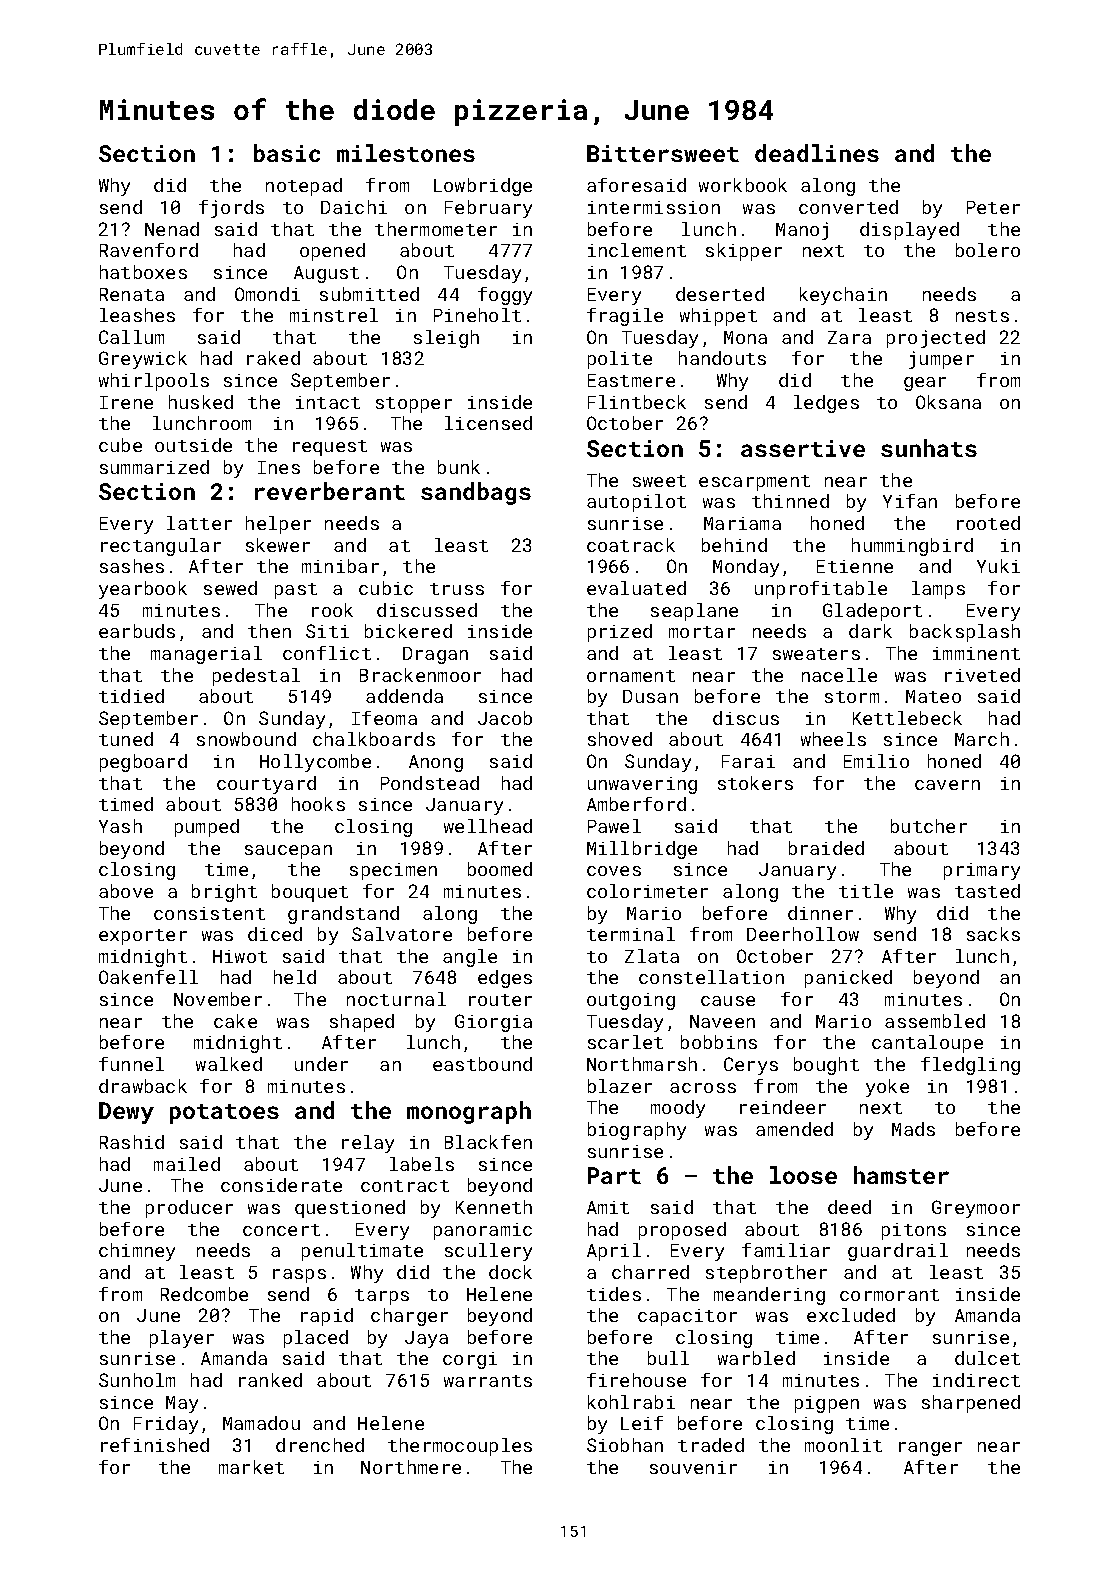 Image resolution: width=1120 pixels, height=1584 pixels. What do you see at coordinates (154, 467) in the image?
I see `summarized` at bounding box center [154, 467].
